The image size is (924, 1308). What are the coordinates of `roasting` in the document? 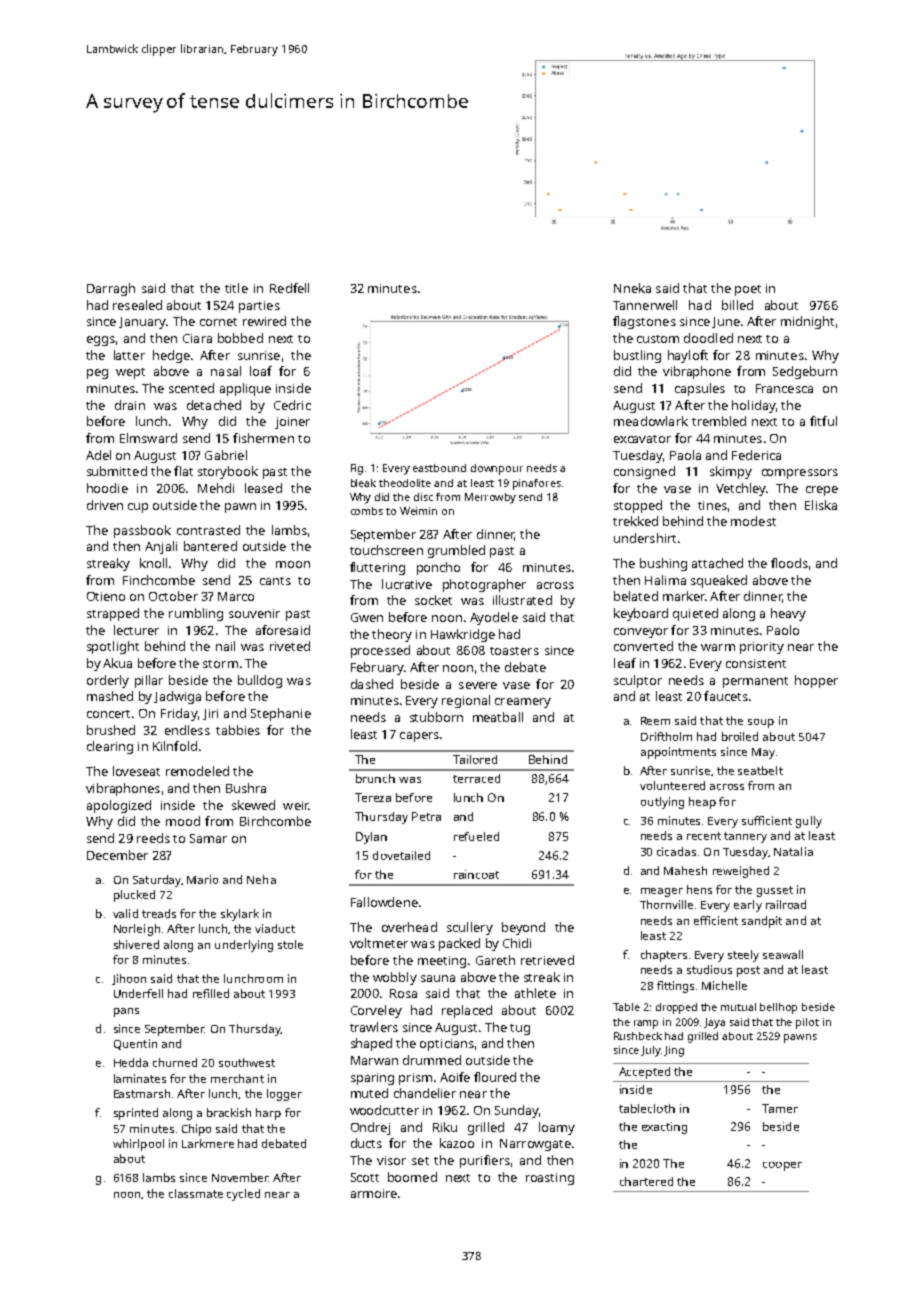 It's located at (550, 1179).
